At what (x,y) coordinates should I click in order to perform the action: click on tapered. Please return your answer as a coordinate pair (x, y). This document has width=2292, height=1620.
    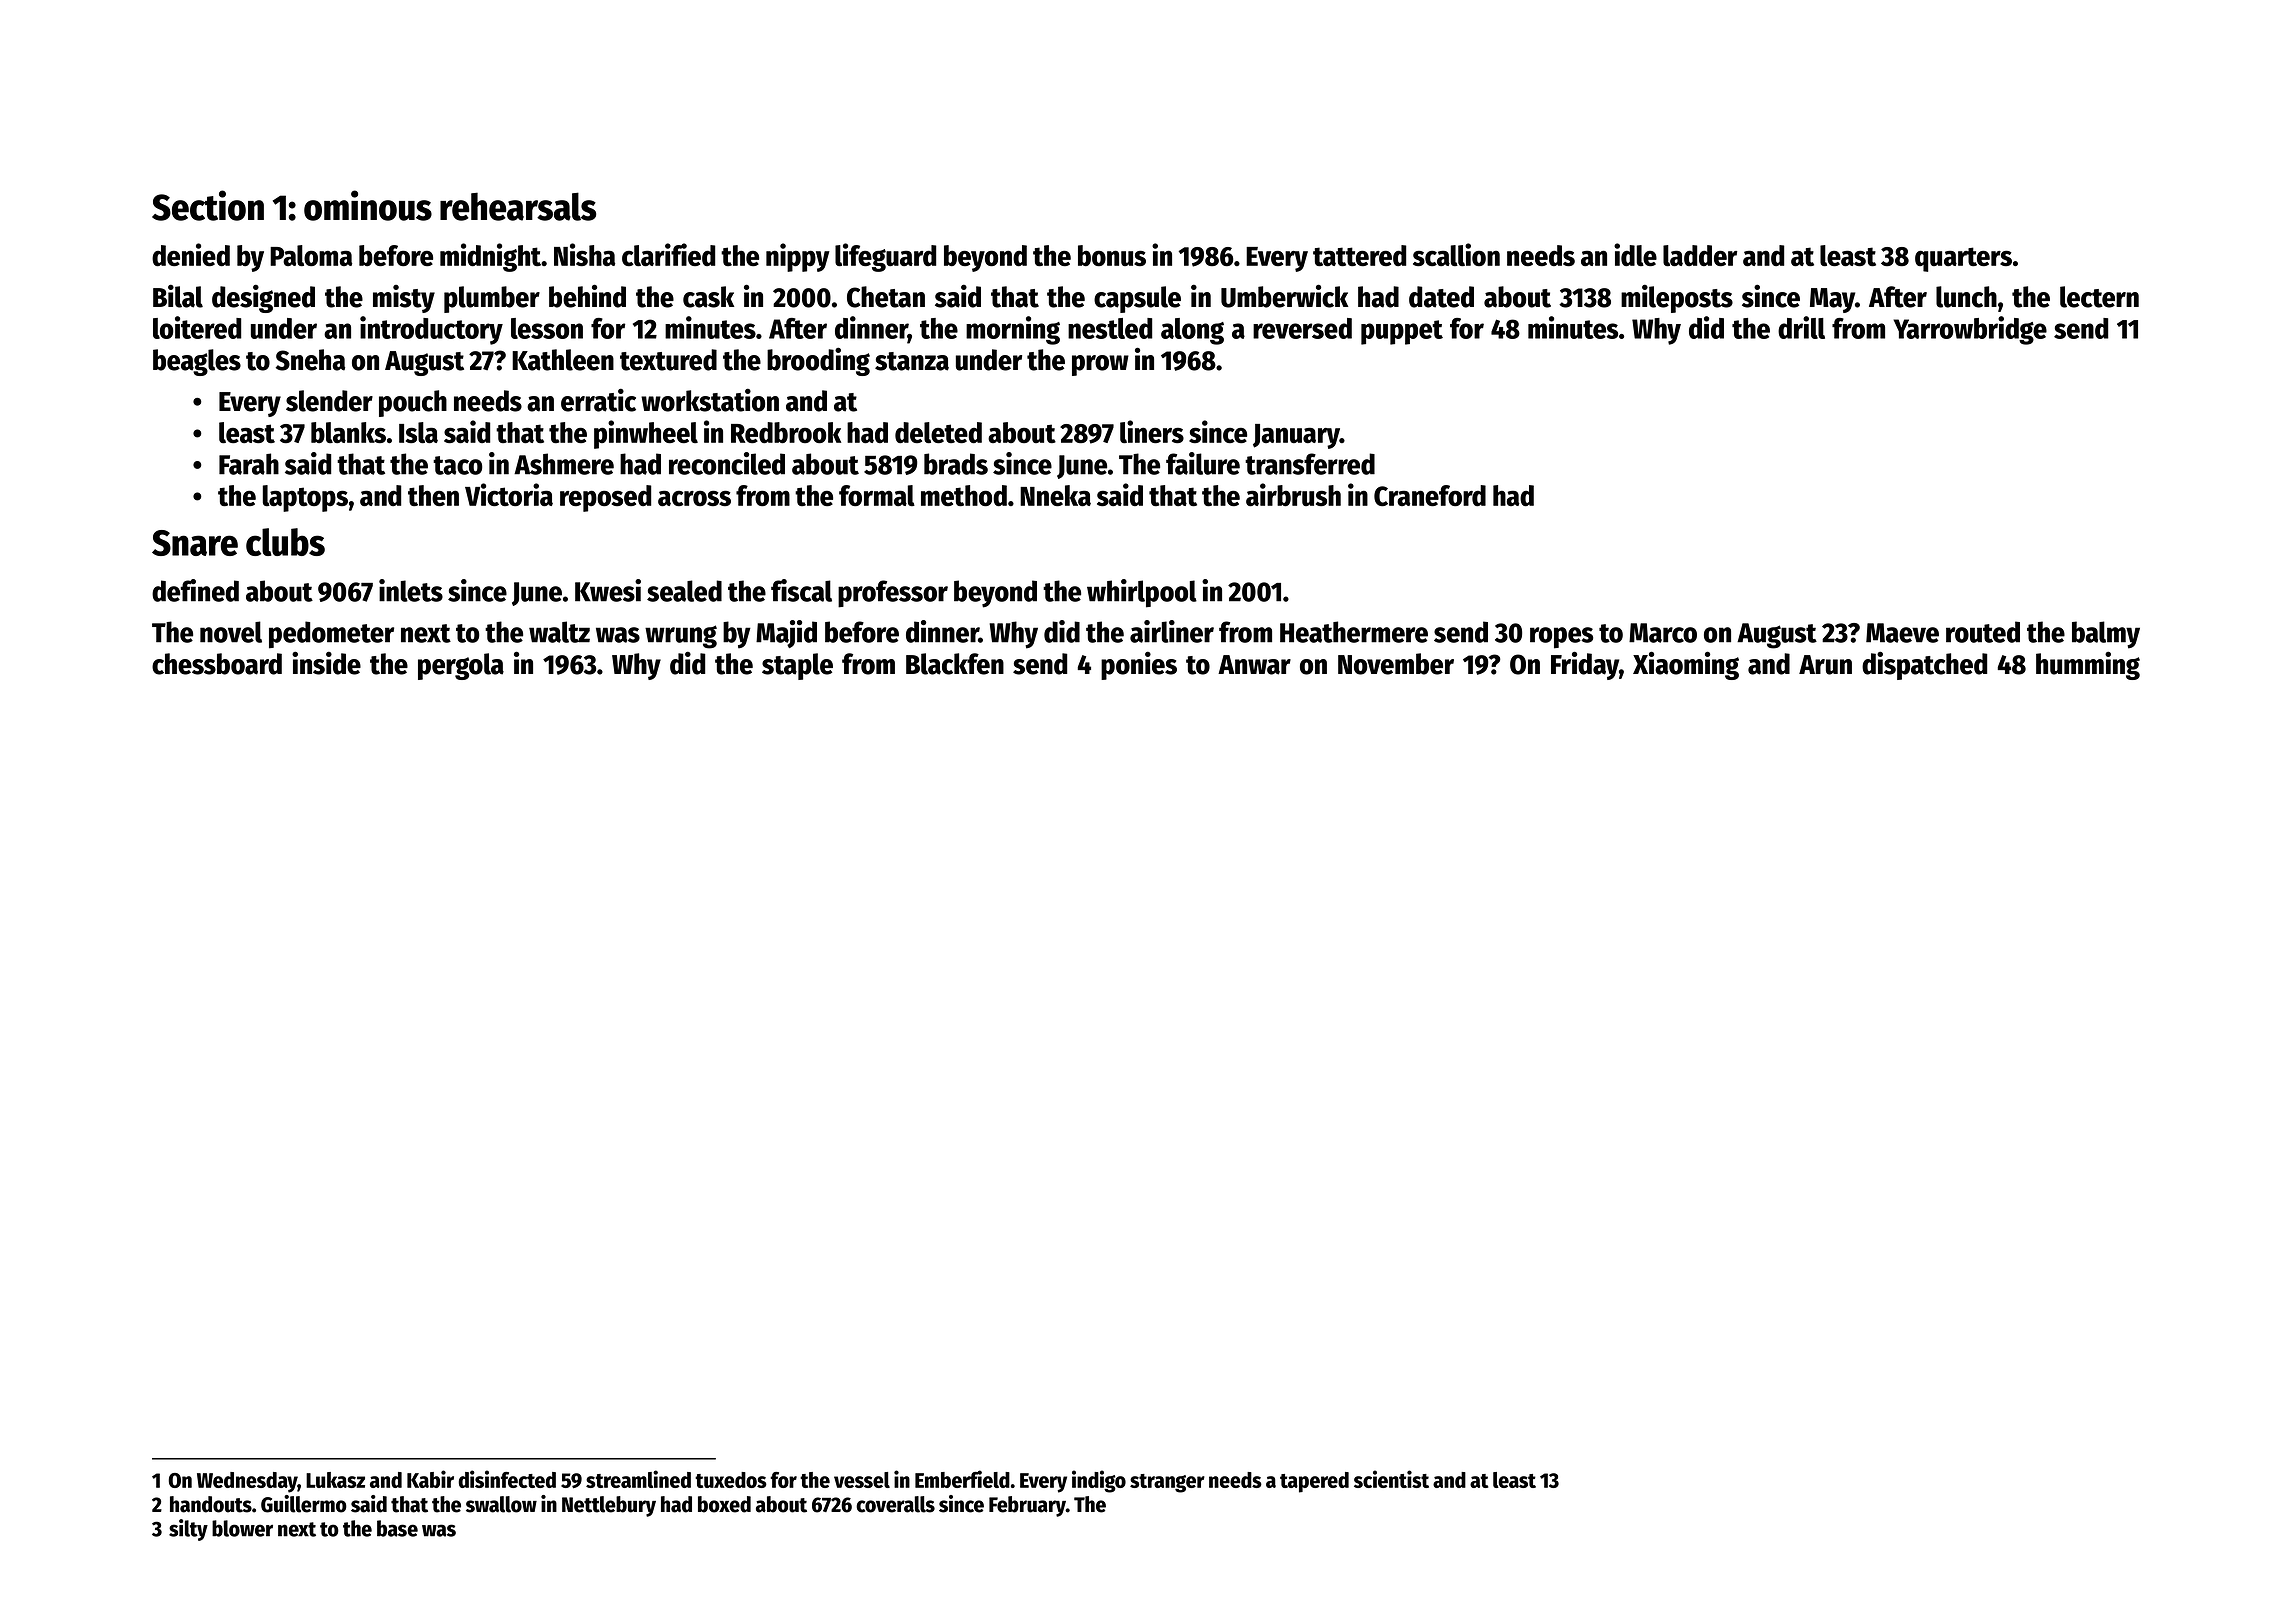
    Looking at the image, I should click on (1314, 1482).
